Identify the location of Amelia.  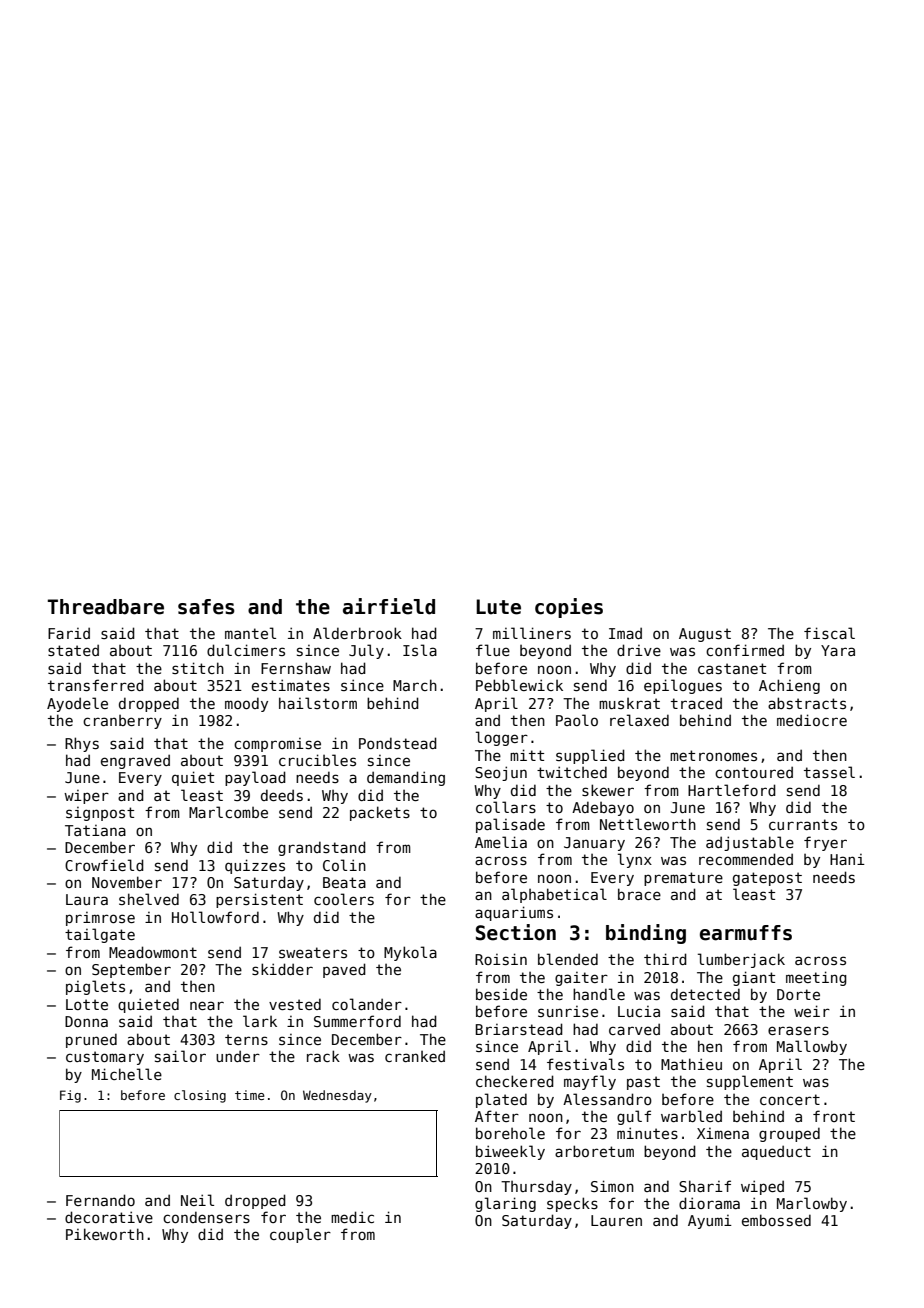
(501, 842).
